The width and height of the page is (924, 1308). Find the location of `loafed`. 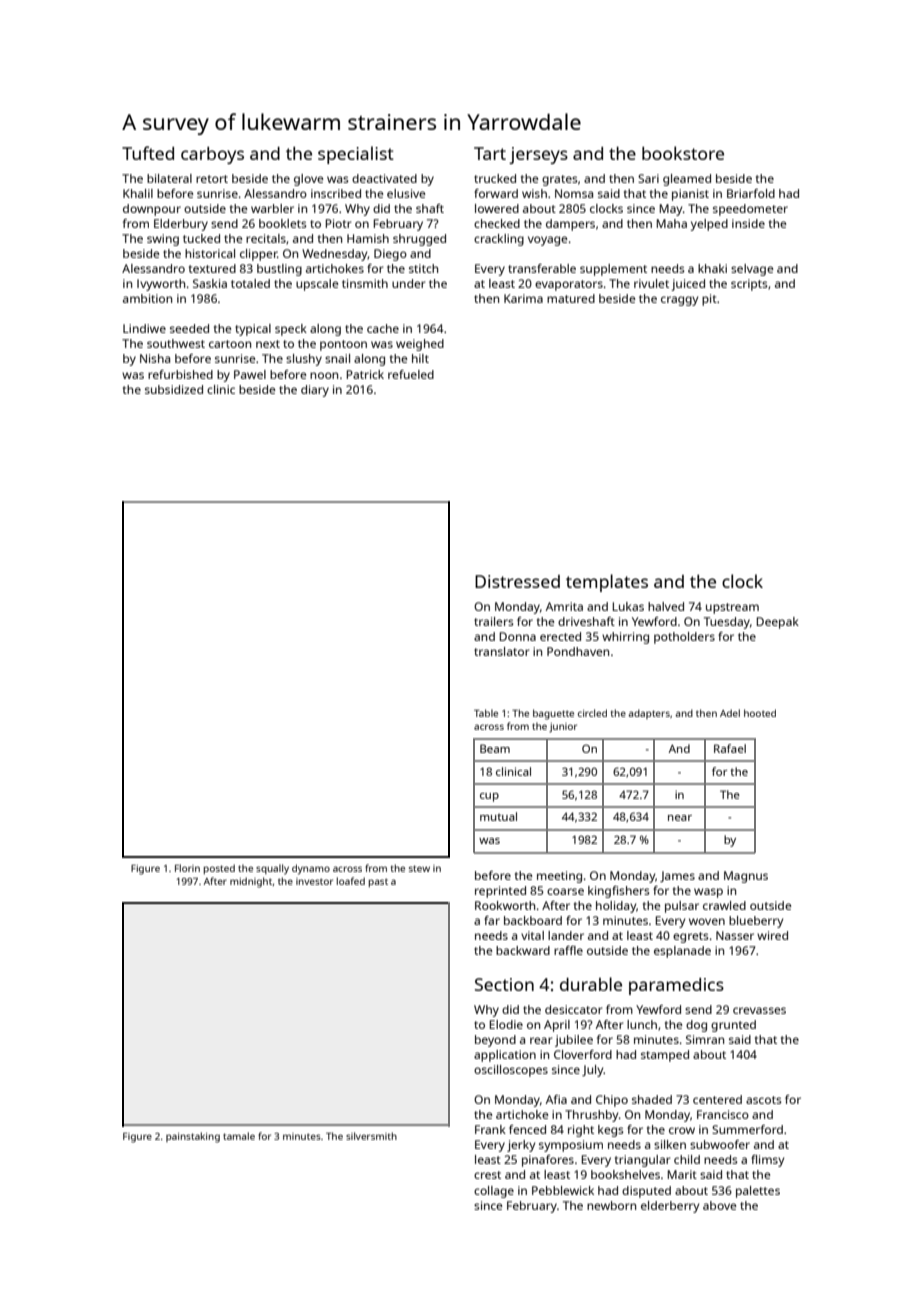

loafed is located at coordinates (351, 881).
